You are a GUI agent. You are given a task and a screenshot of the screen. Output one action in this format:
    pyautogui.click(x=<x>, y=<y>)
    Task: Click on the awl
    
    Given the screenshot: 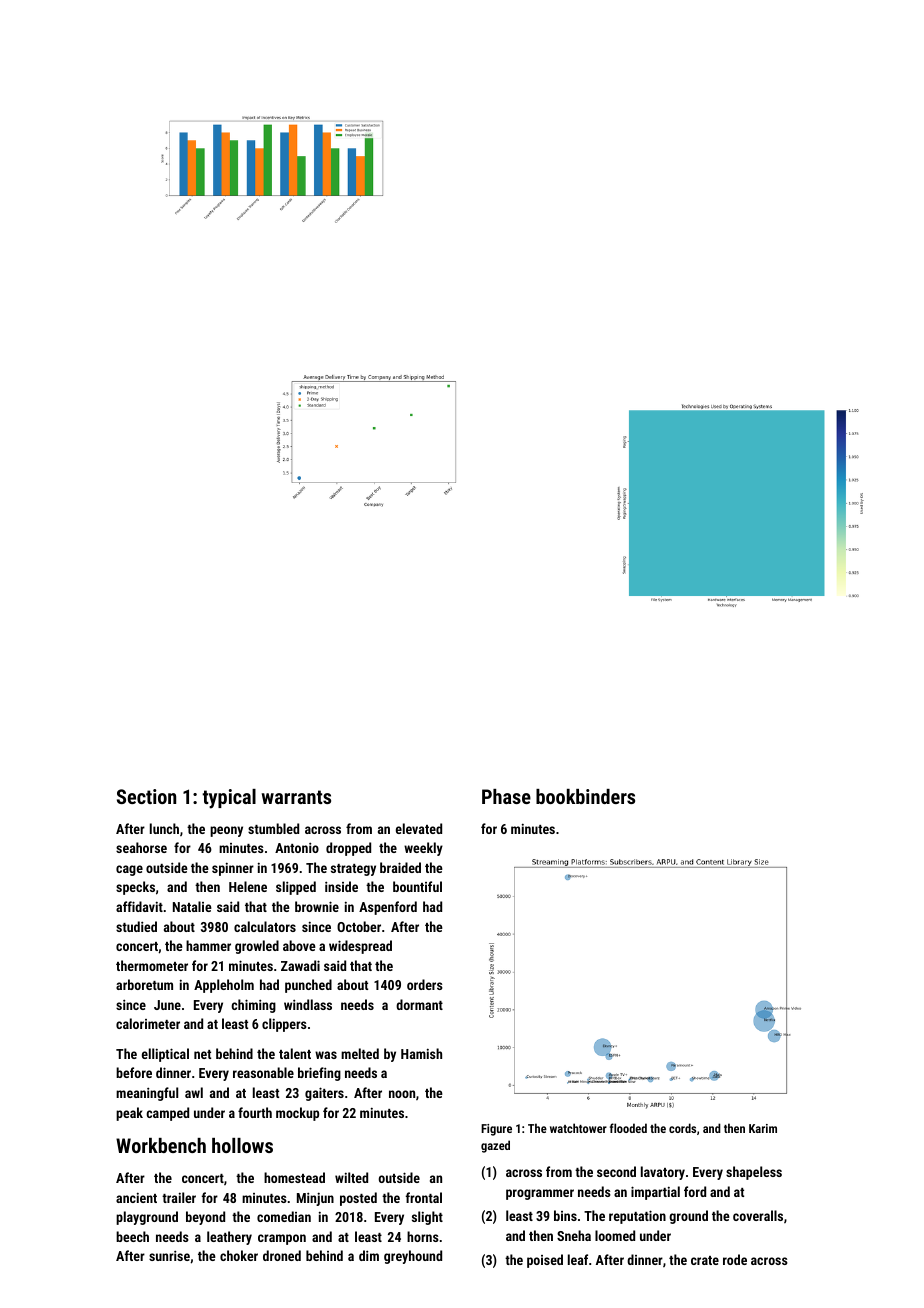 What is the action you would take?
    pyautogui.click(x=194, y=1092)
